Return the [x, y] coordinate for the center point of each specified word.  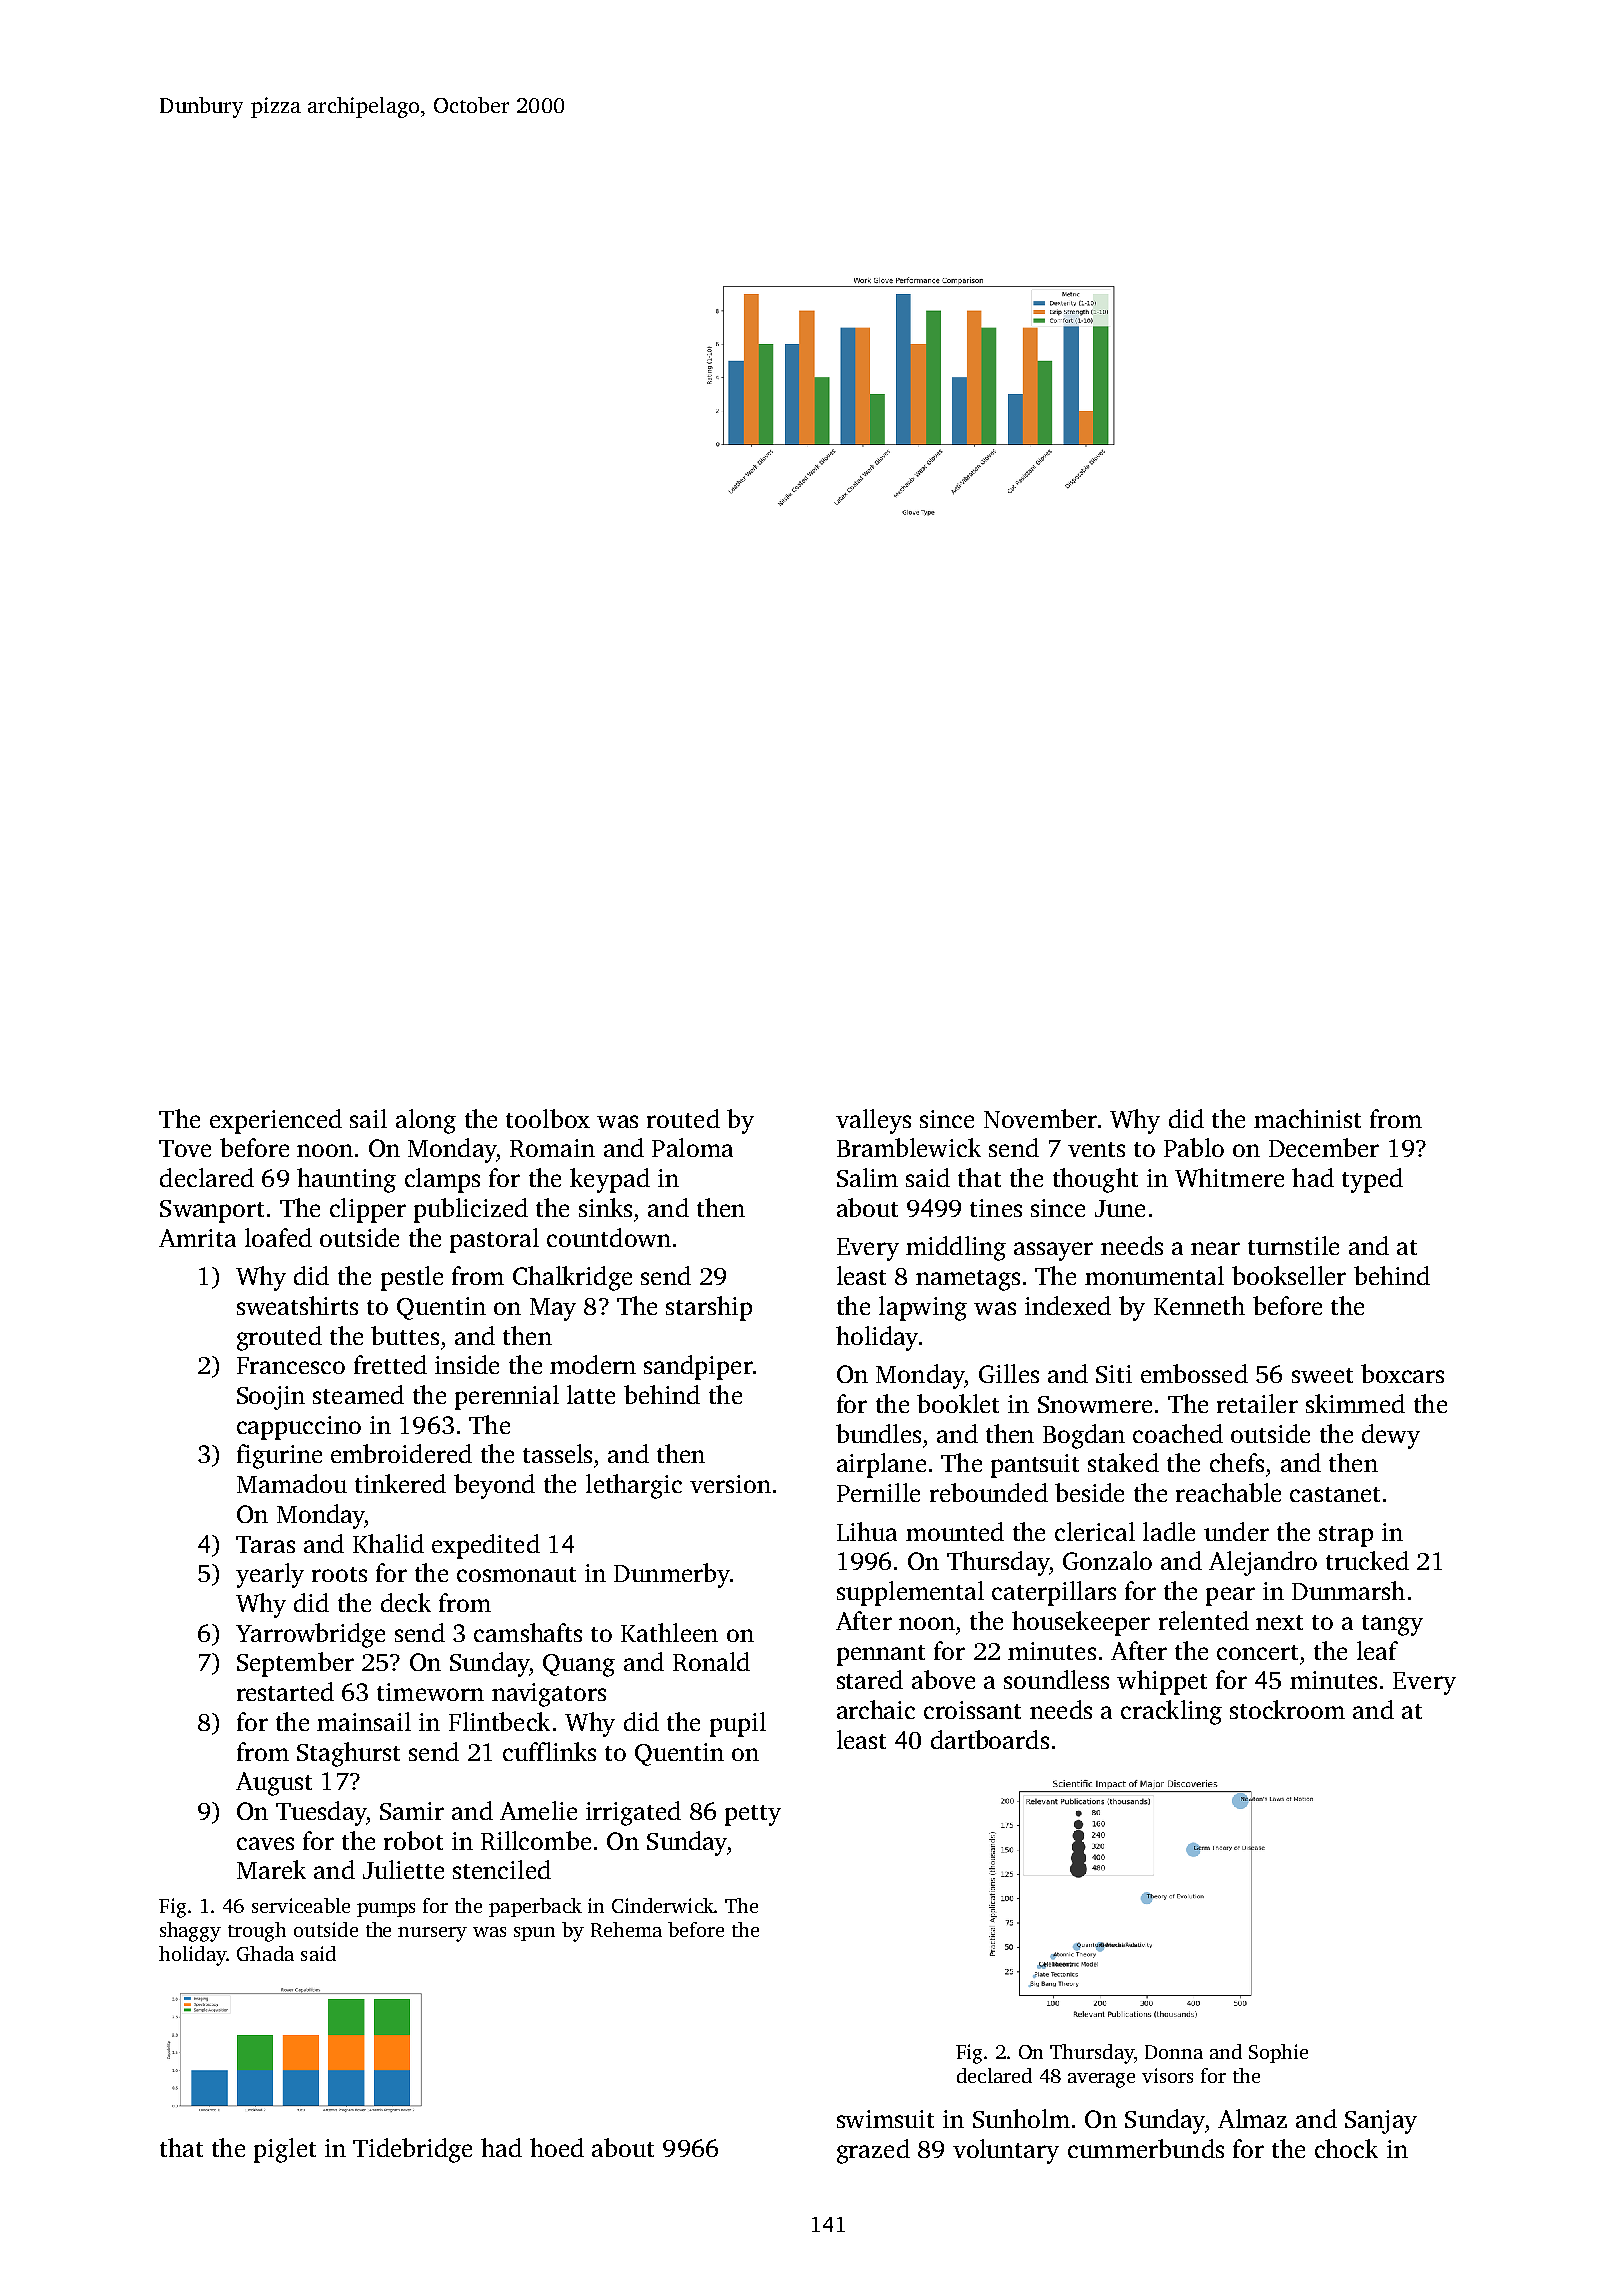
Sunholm [1021, 2118]
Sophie [1278, 2053]
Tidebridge [412, 2150]
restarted [285, 1691]
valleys [873, 1121]
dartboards [990, 1739]
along [426, 1121]
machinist [1307, 1118]
